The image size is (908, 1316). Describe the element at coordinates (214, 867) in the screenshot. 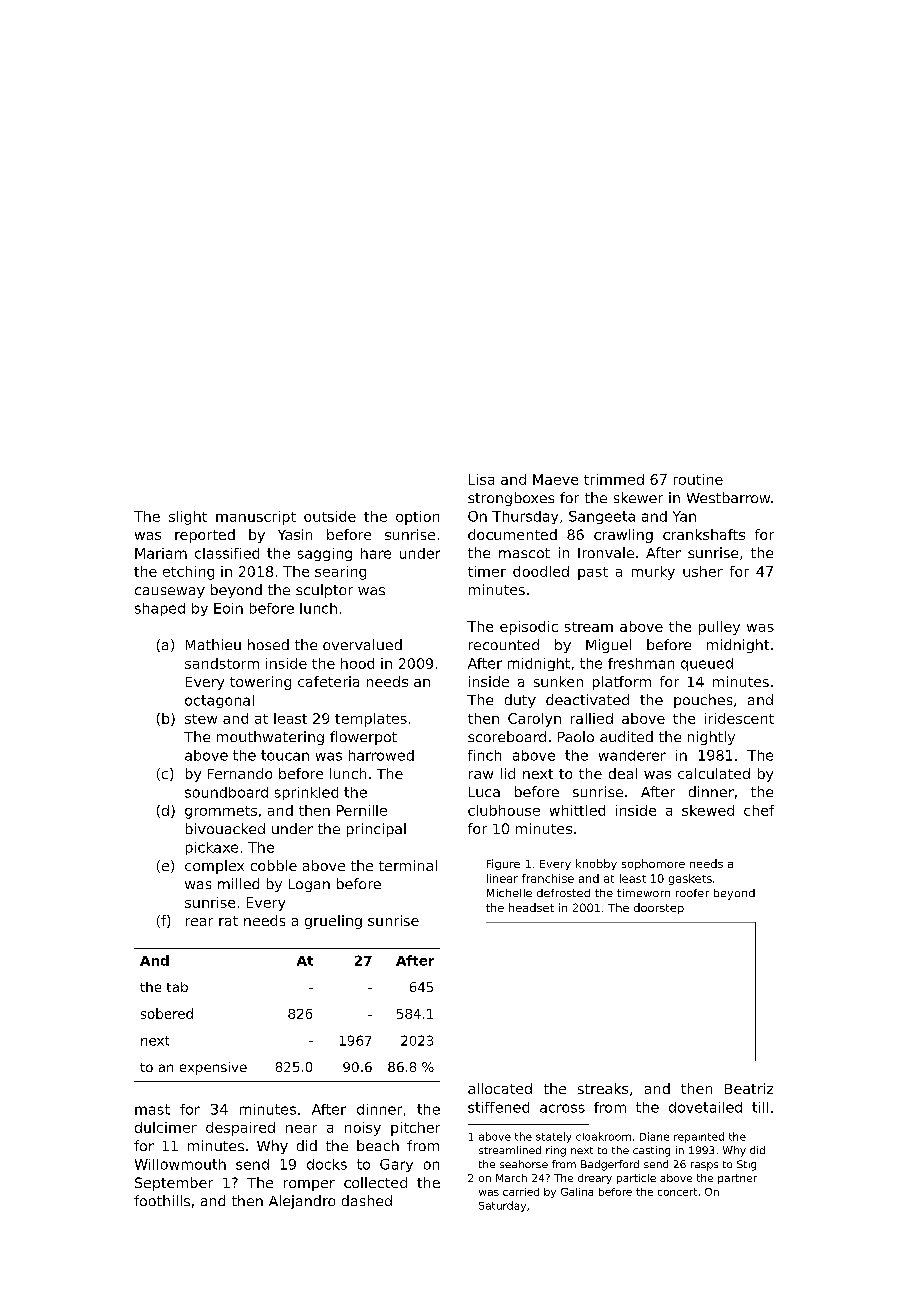

I see `complex` at that location.
